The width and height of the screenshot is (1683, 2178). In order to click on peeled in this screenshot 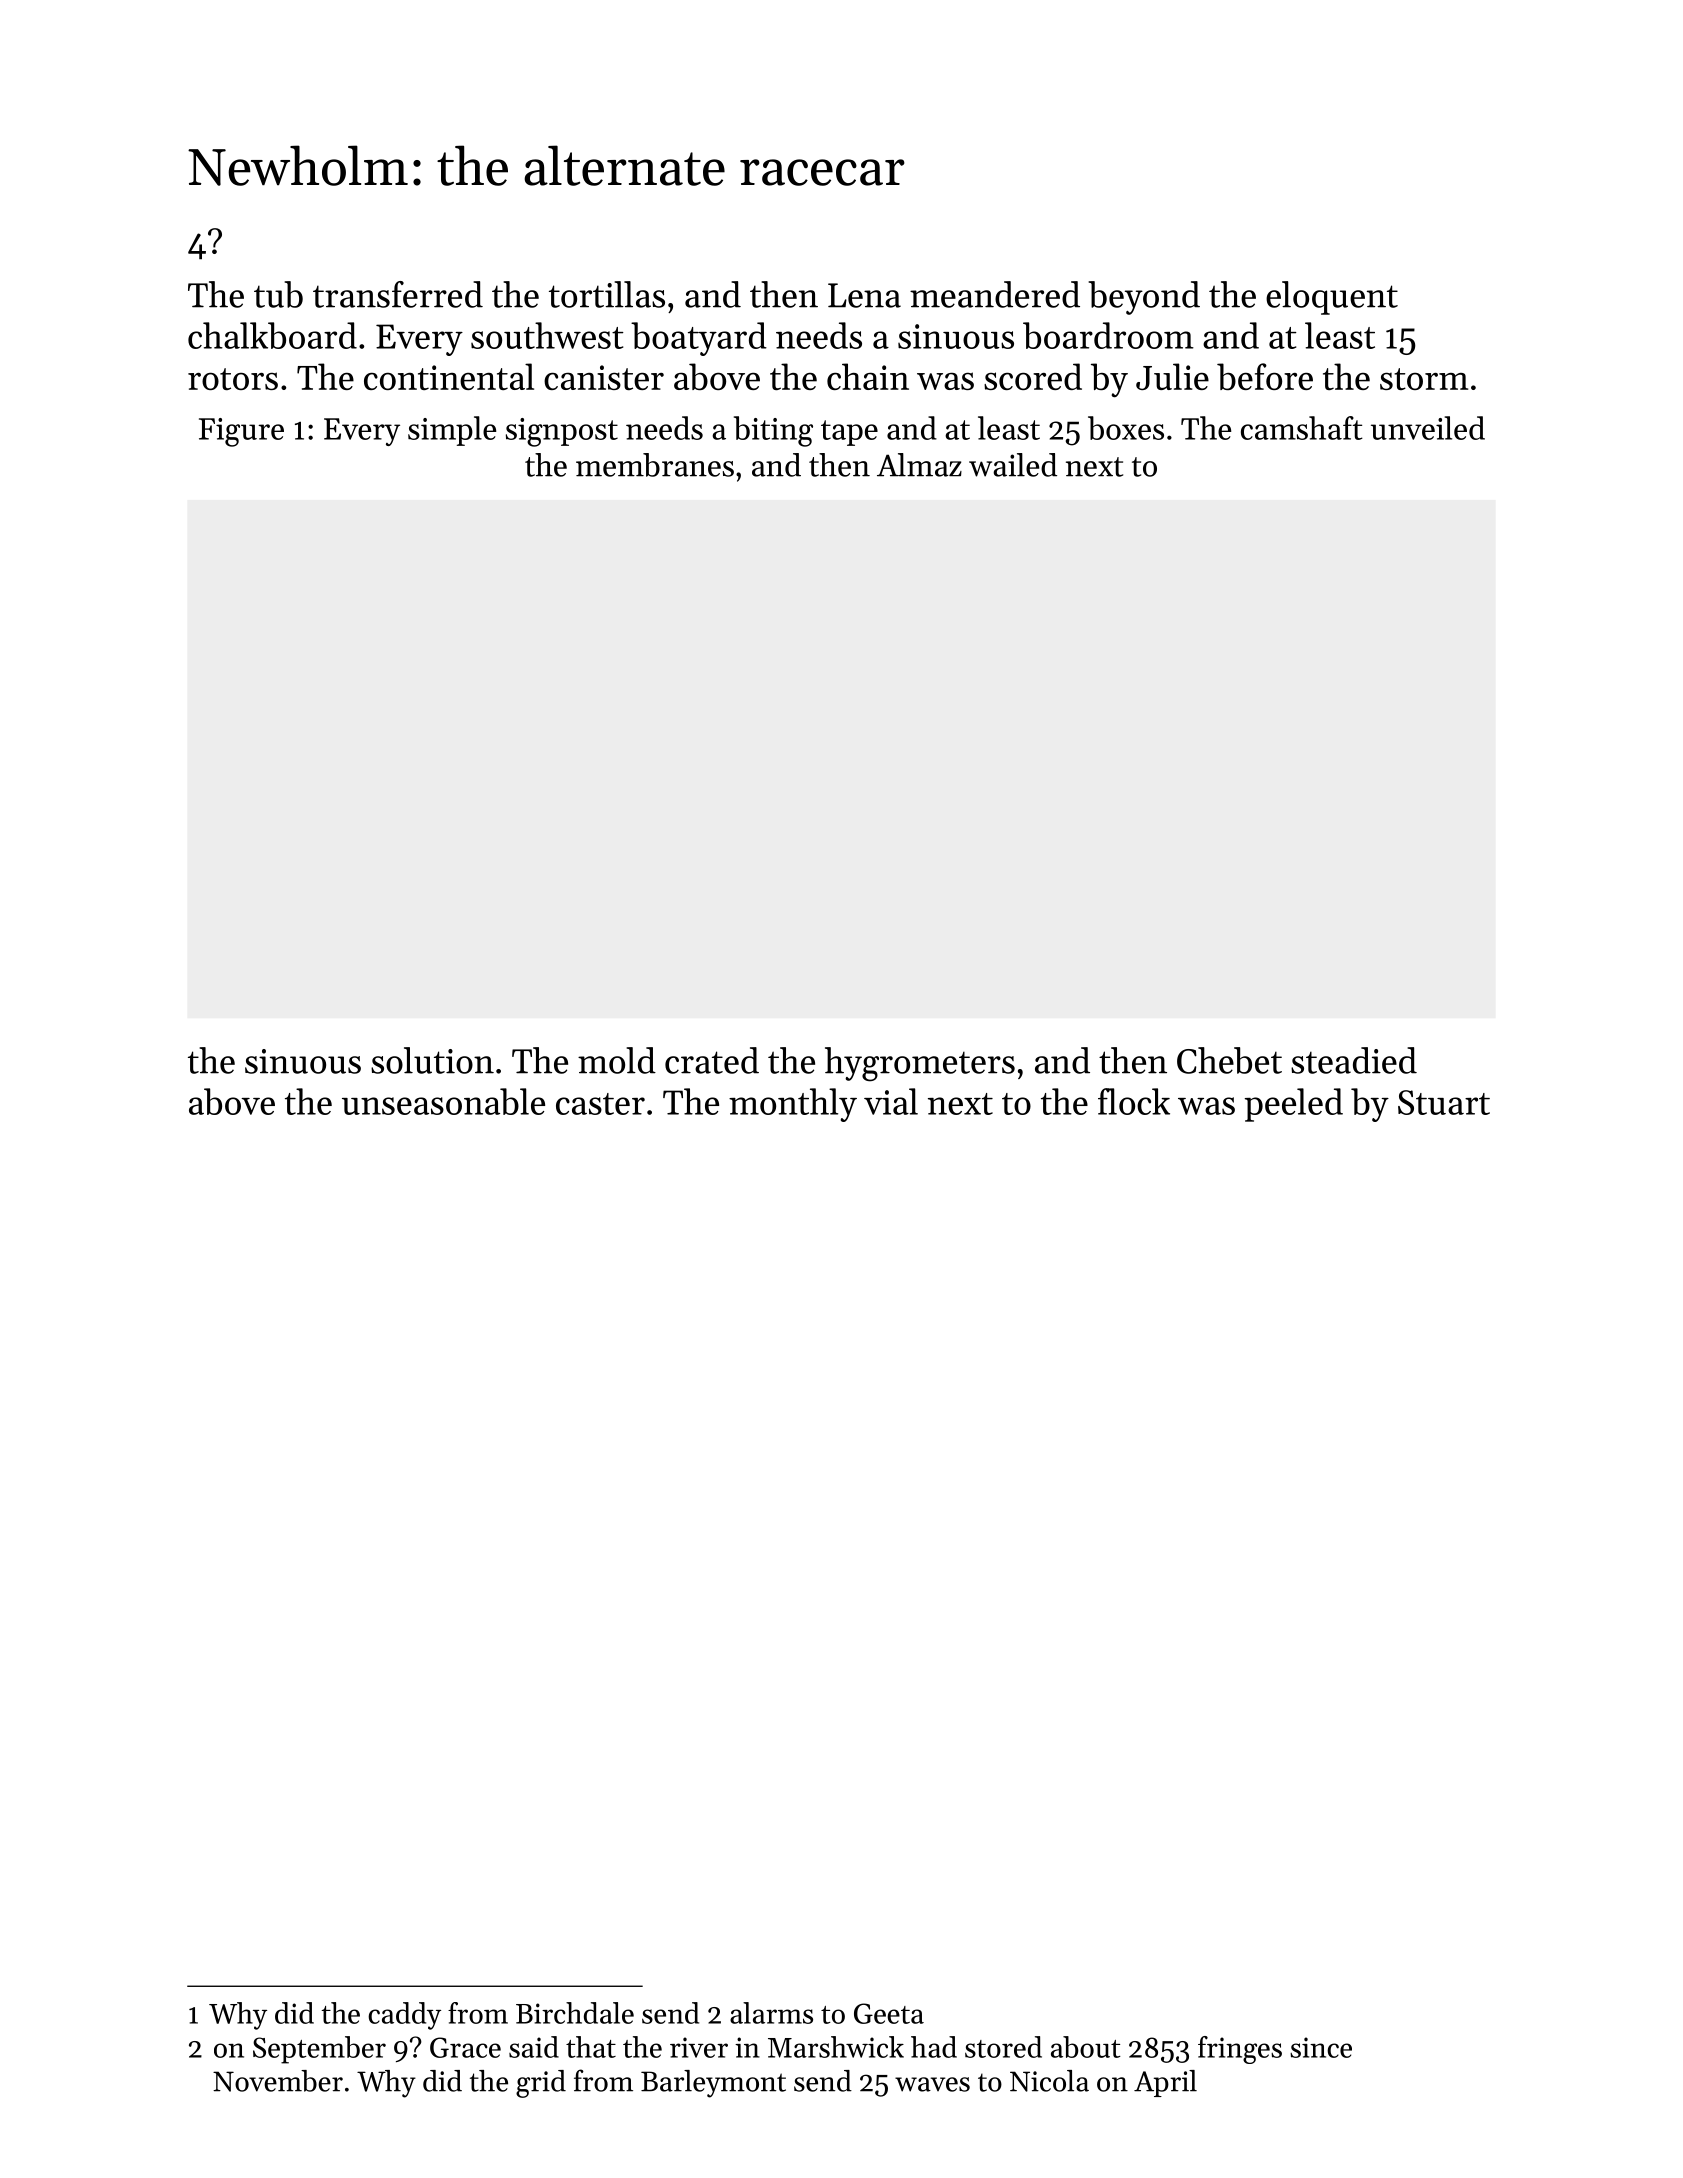, I will do `click(1294, 1105)`.
